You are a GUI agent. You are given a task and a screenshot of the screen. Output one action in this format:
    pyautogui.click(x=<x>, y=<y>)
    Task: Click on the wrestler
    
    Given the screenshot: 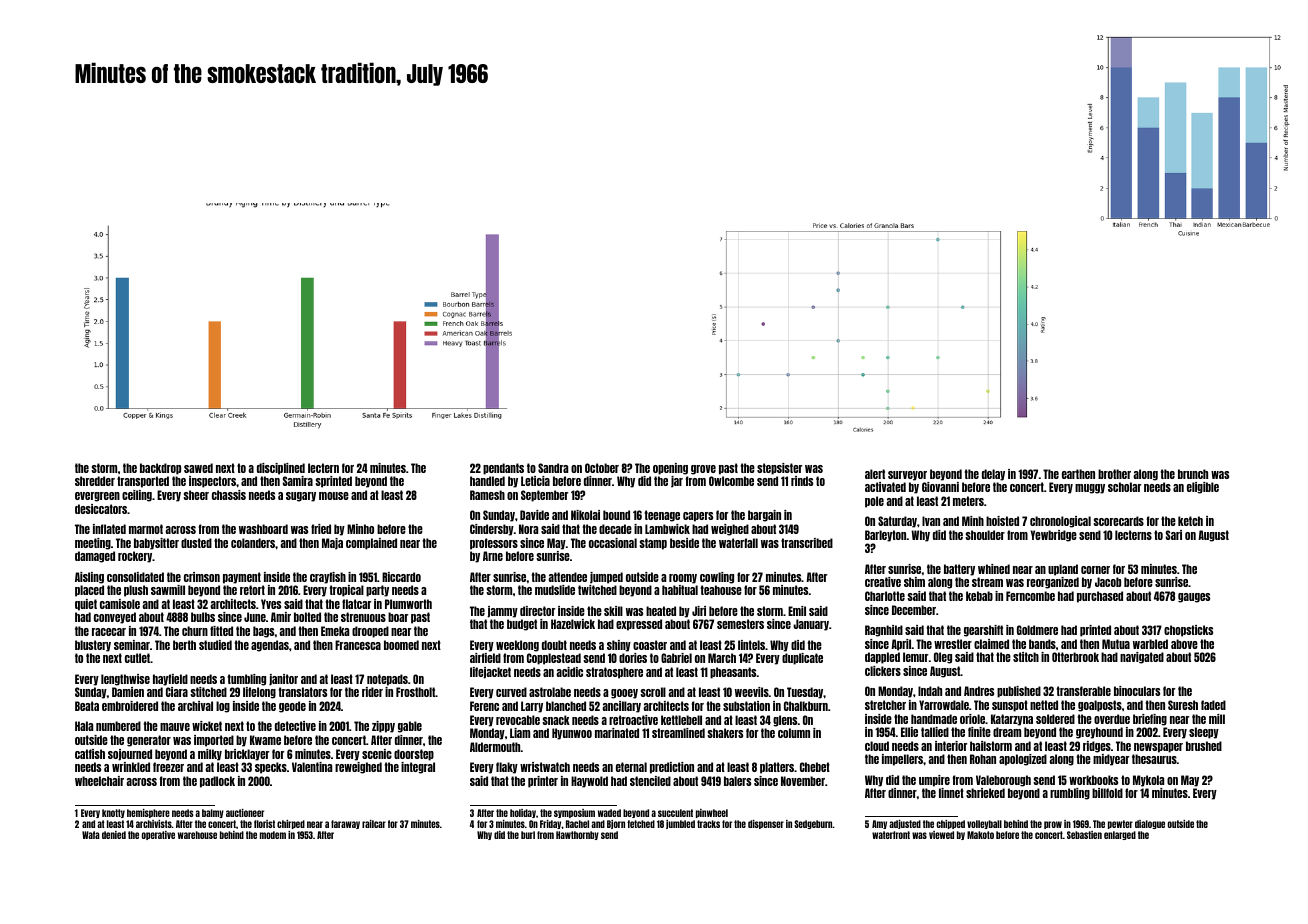 What is the action you would take?
    pyautogui.click(x=953, y=644)
